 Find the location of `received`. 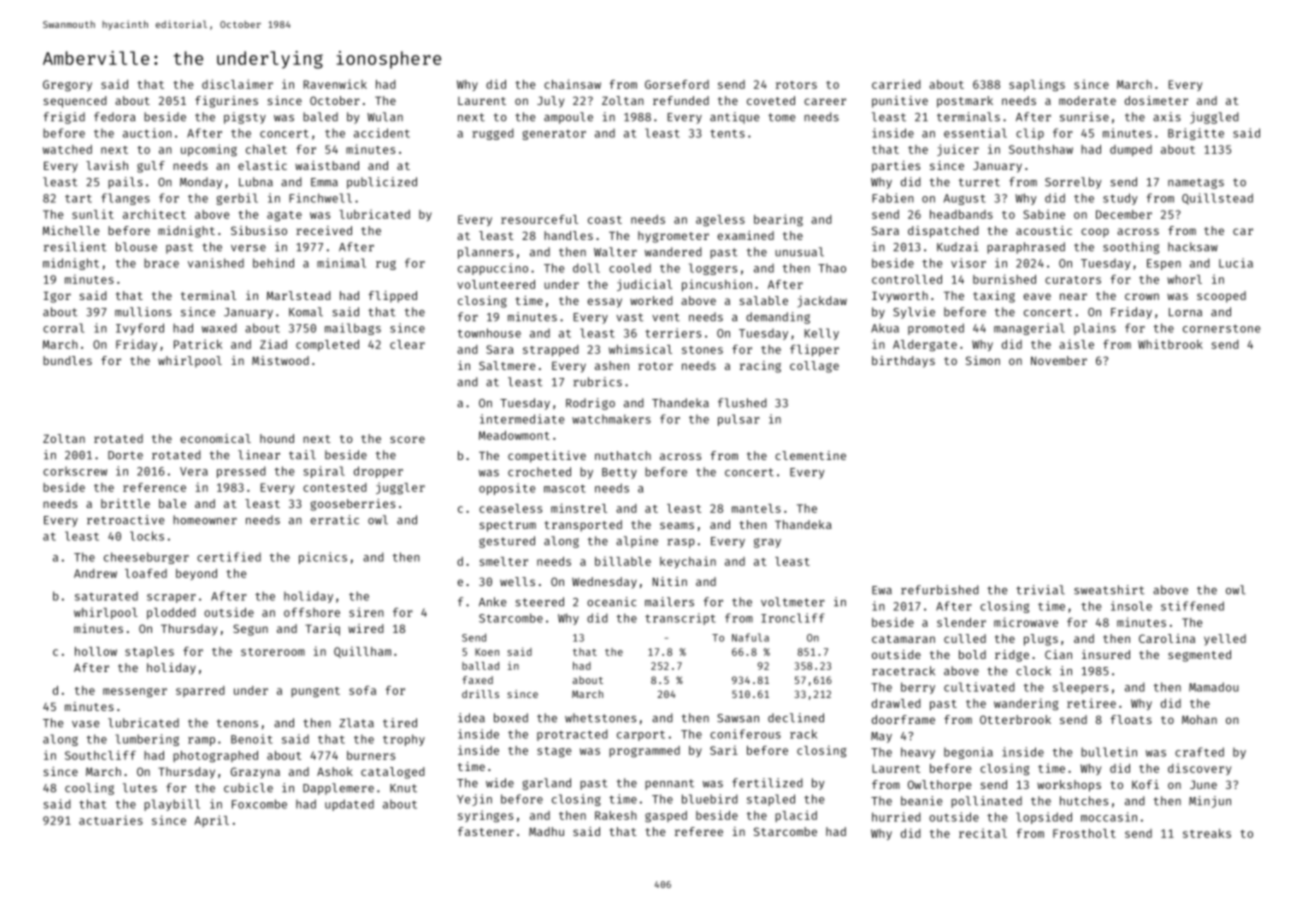

received is located at coordinates (324, 230).
